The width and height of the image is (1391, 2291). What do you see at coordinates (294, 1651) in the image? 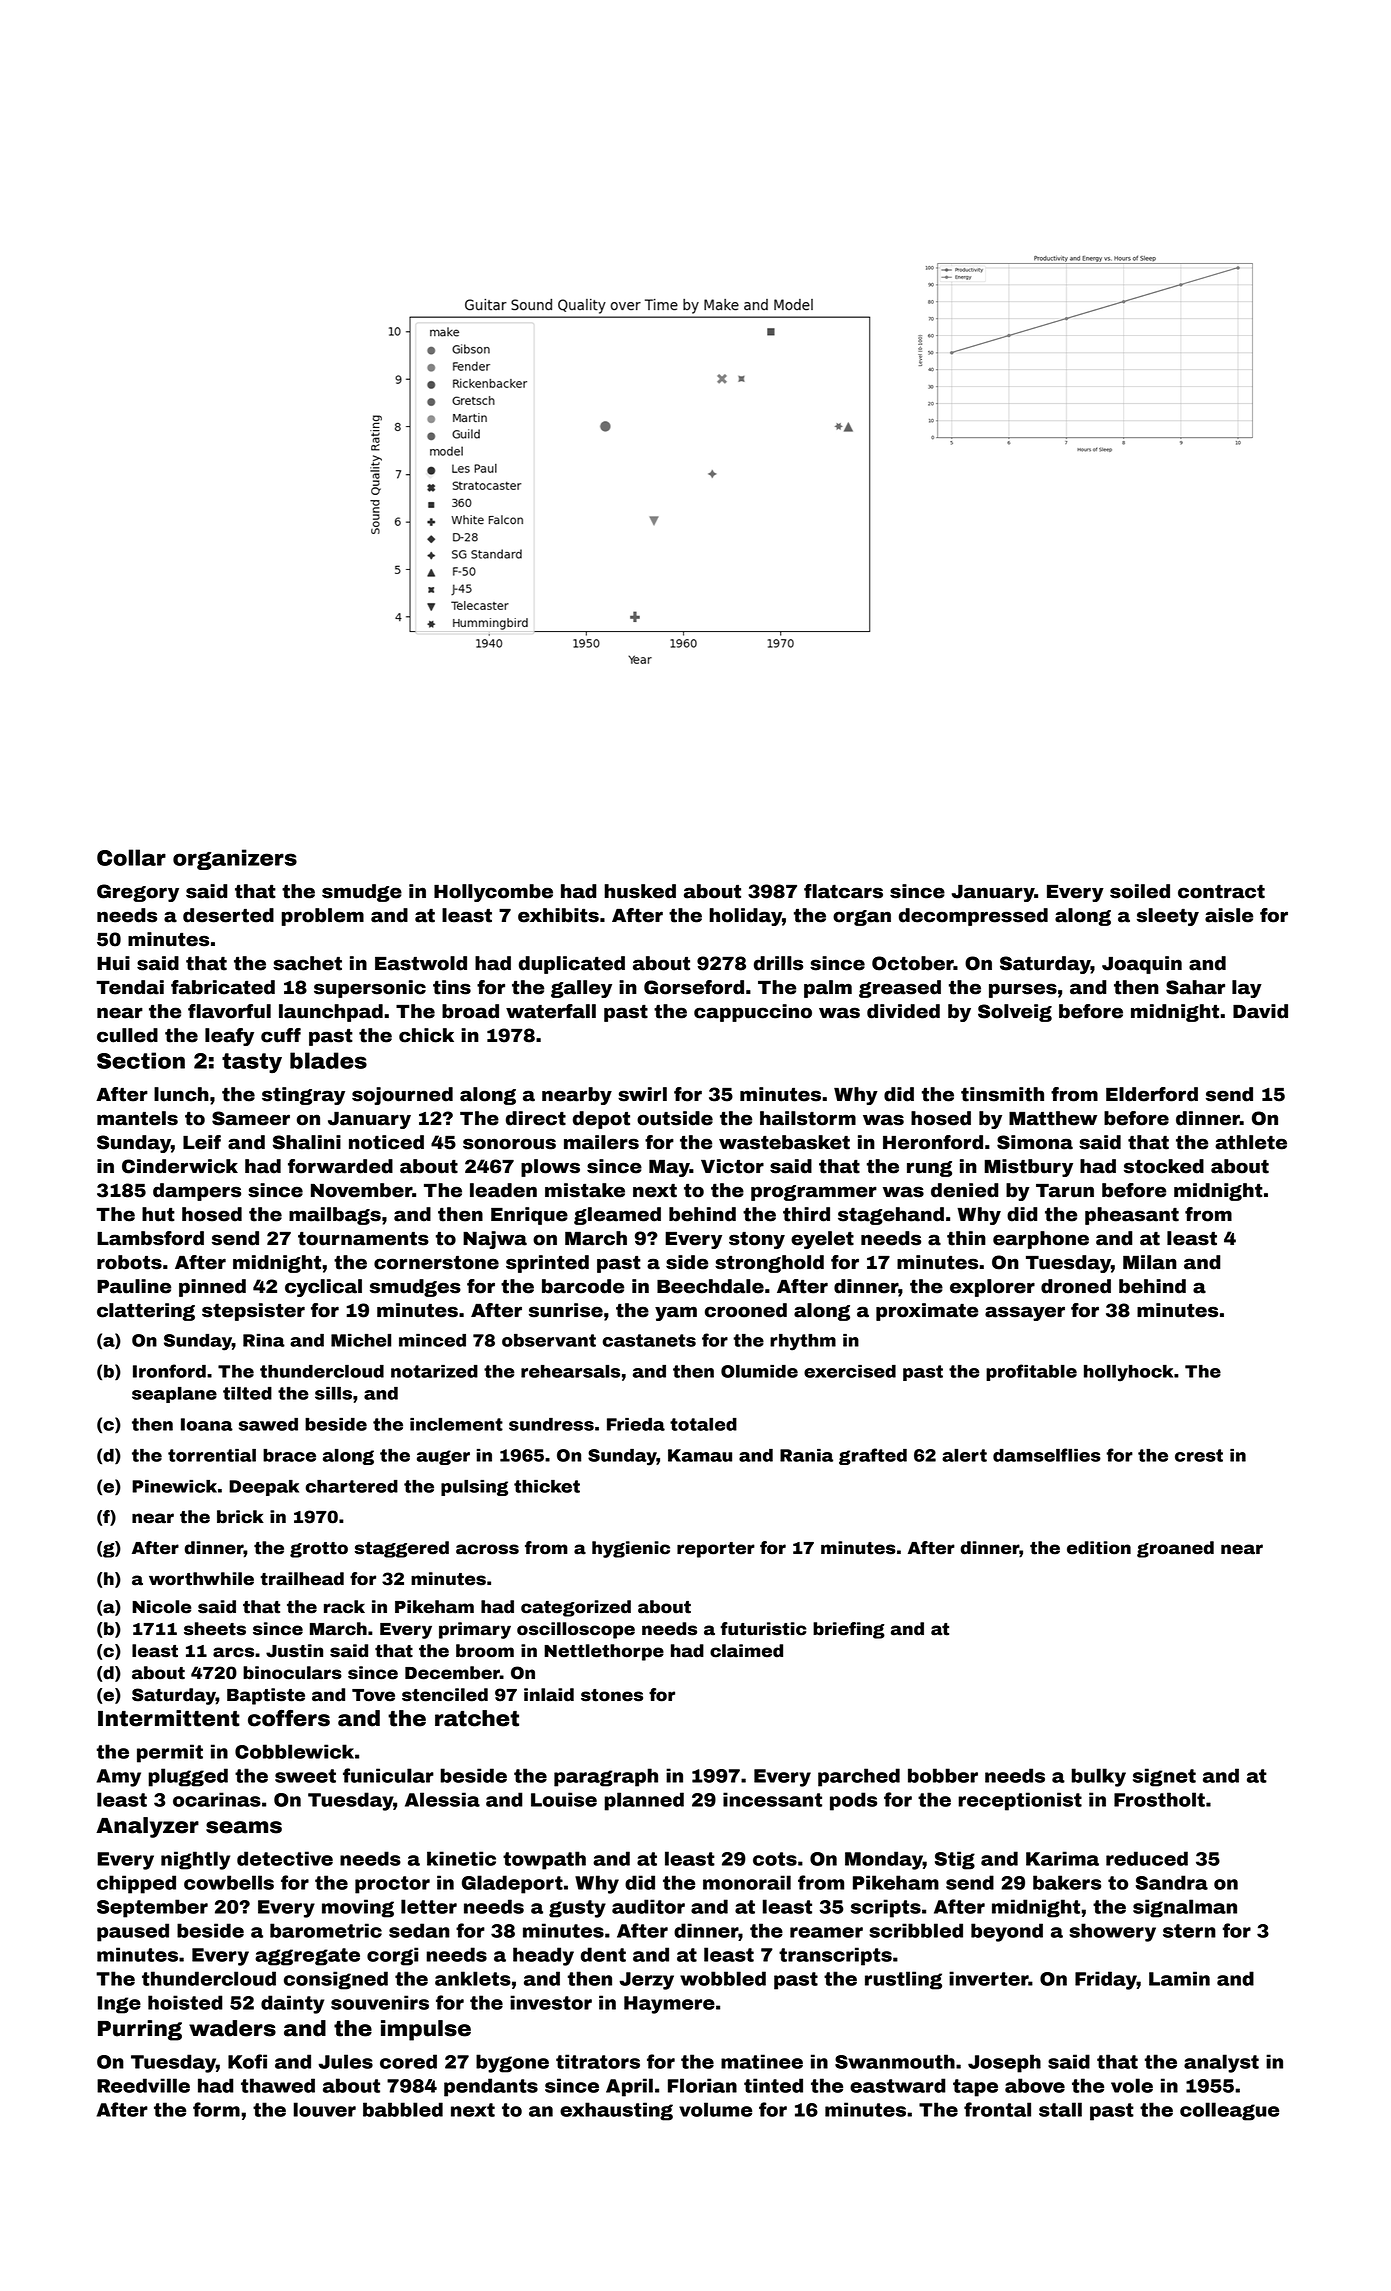
I see `Justin` at bounding box center [294, 1651].
